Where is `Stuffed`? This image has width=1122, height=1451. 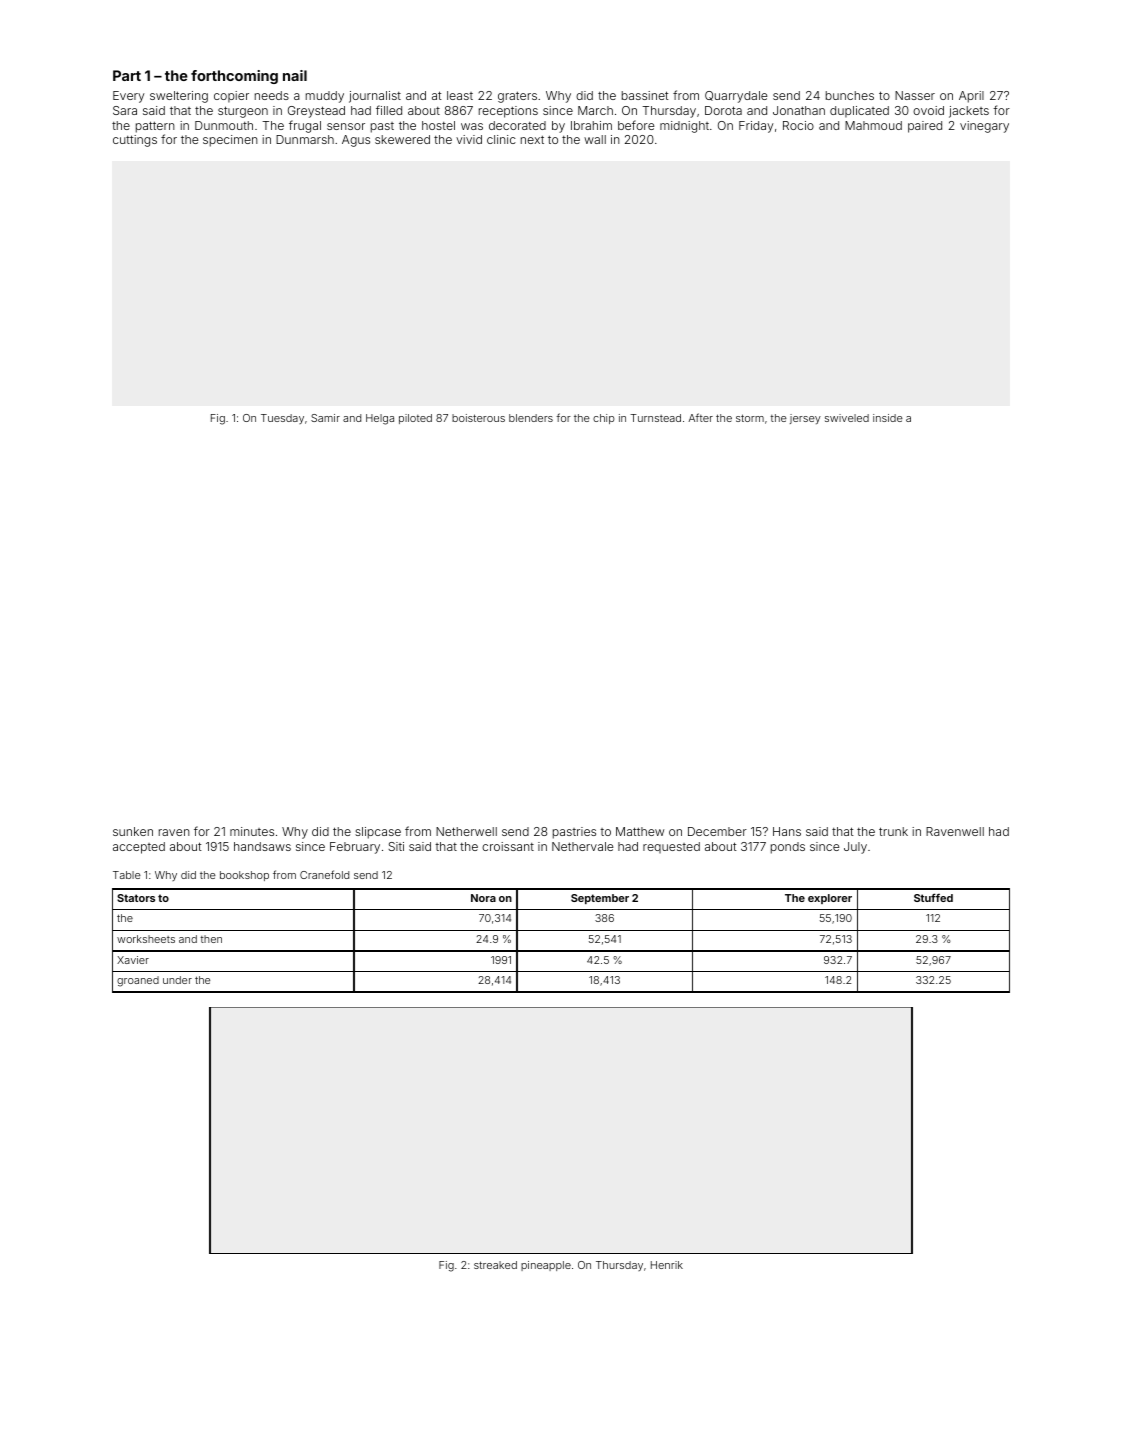 Stuffed is located at coordinates (933, 897).
